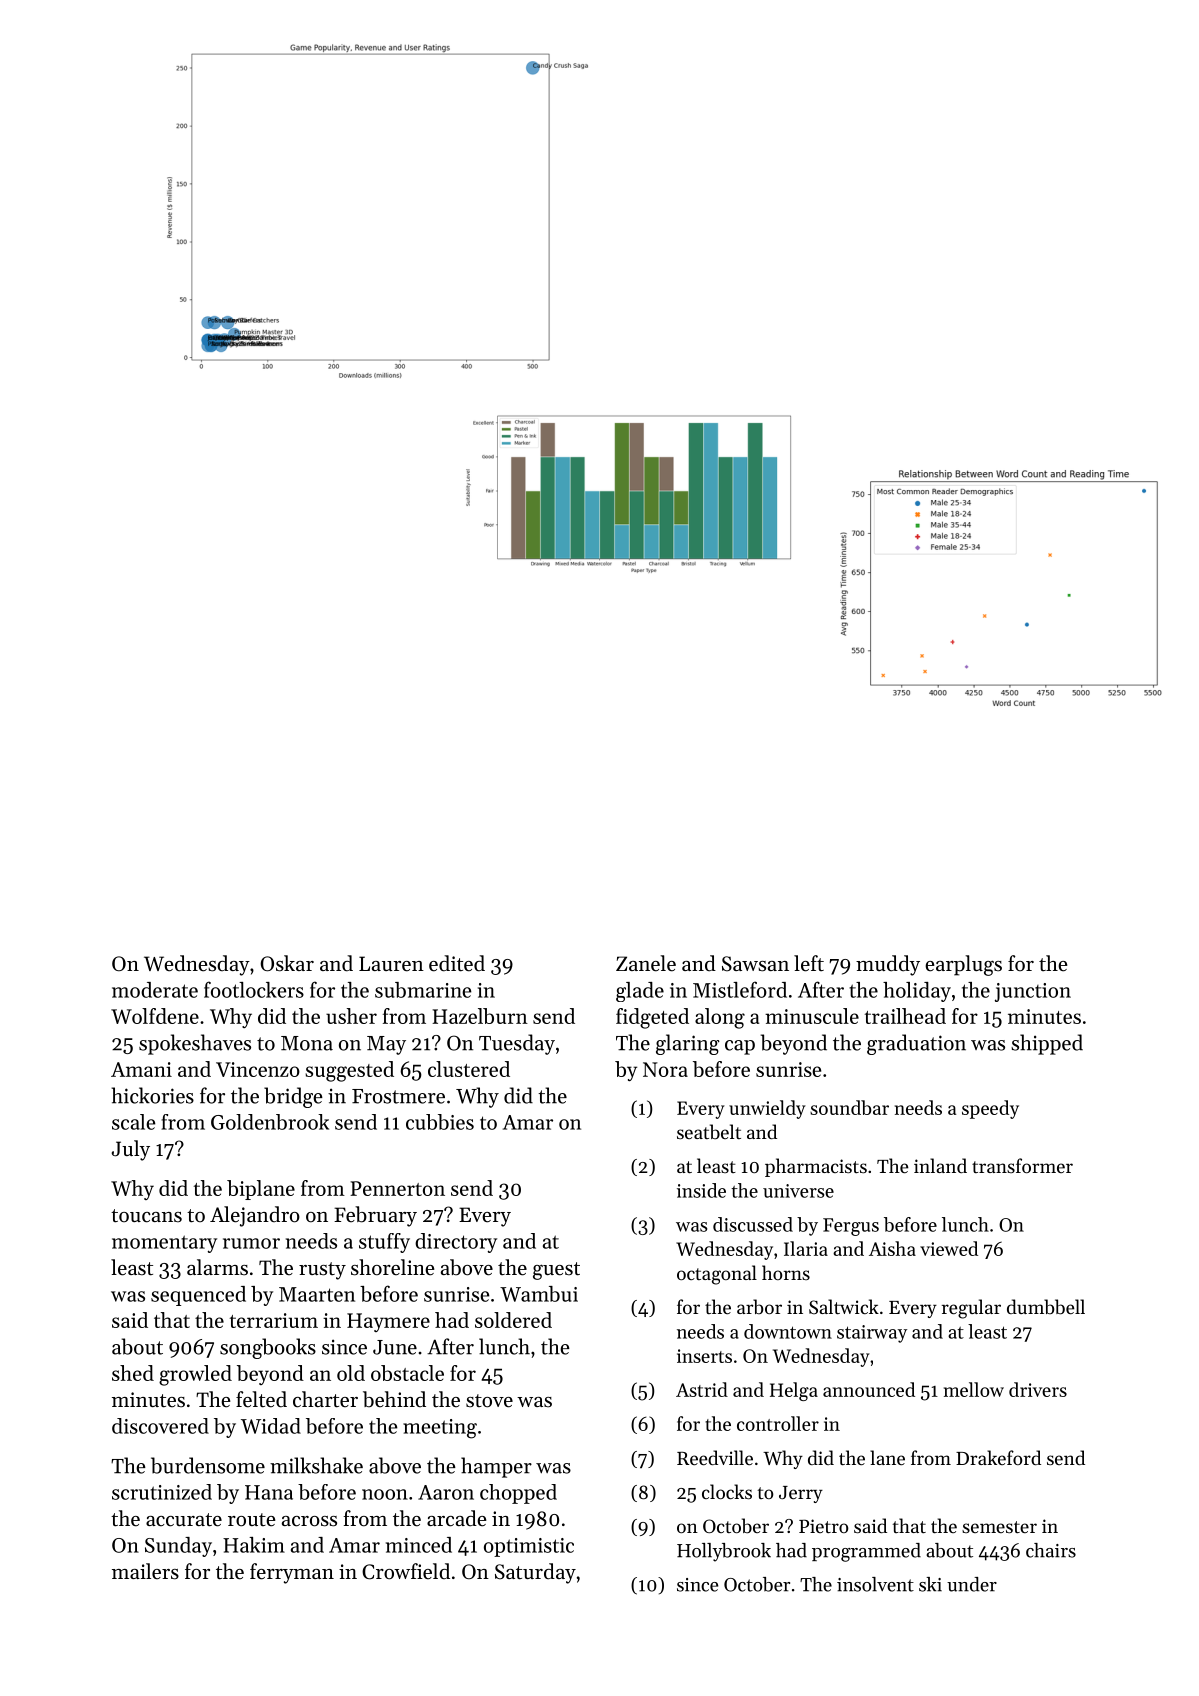  I want to click on mailers, so click(145, 1571).
